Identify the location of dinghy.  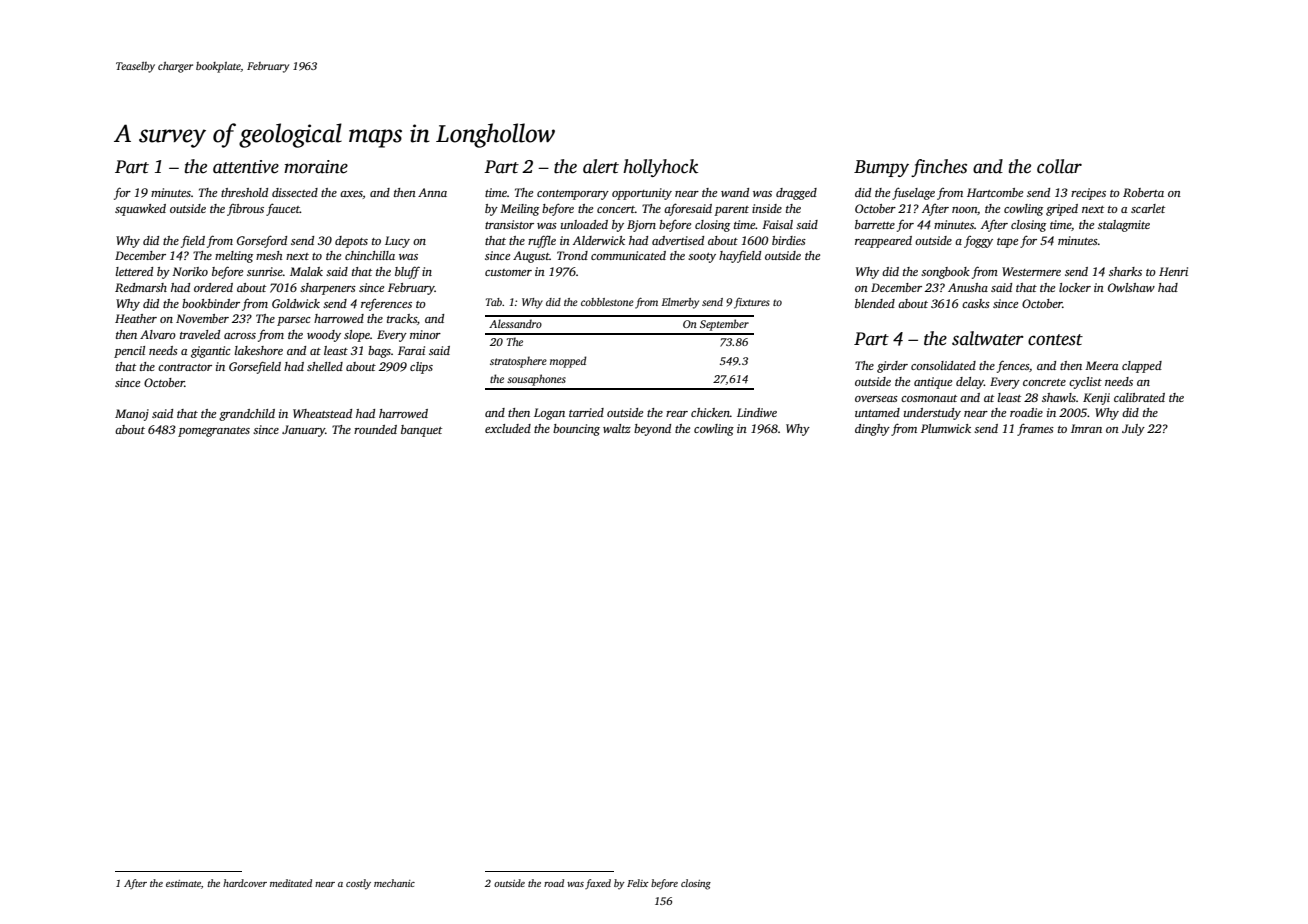
(872, 430).
